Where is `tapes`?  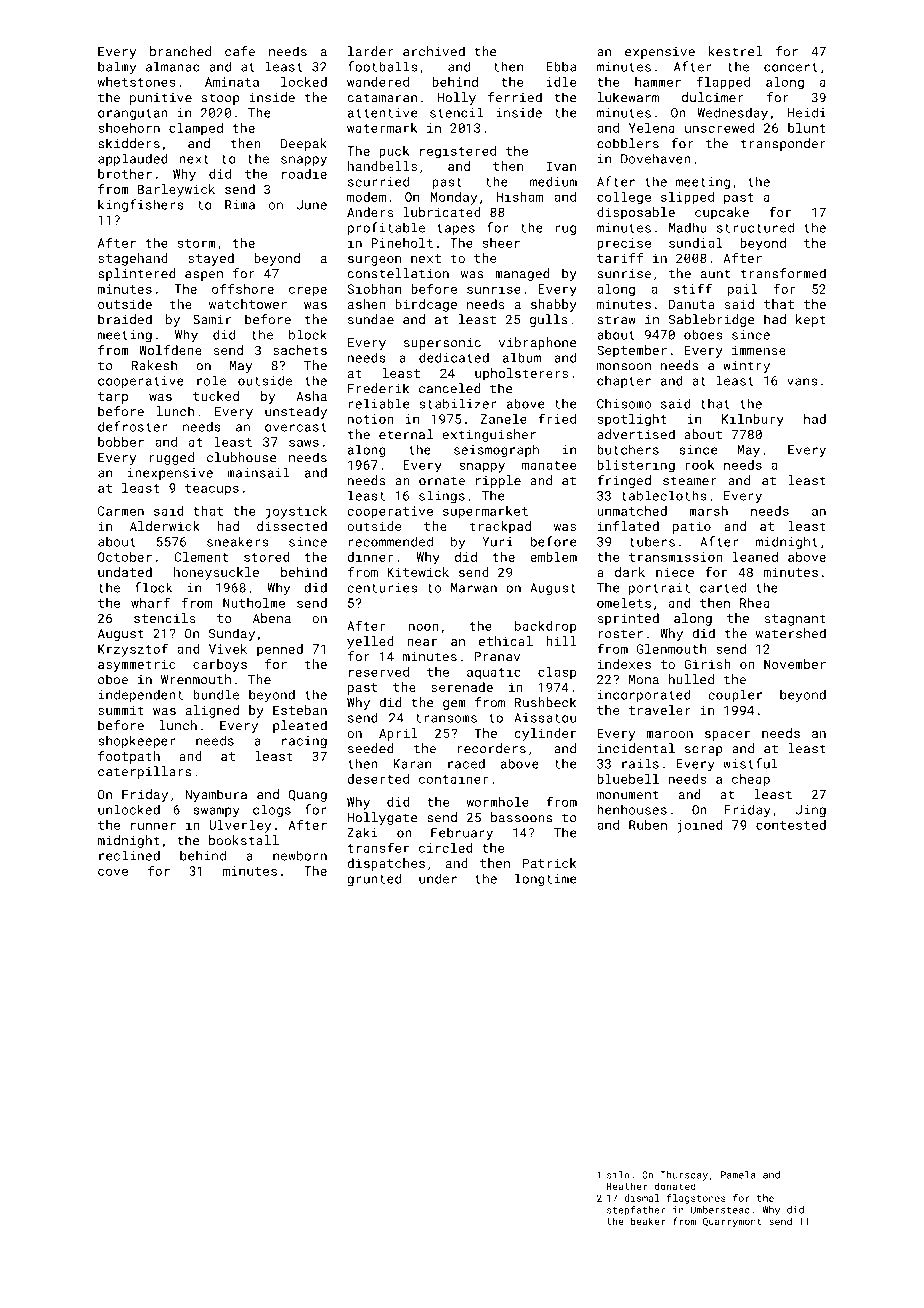 tapes is located at coordinates (456, 229).
